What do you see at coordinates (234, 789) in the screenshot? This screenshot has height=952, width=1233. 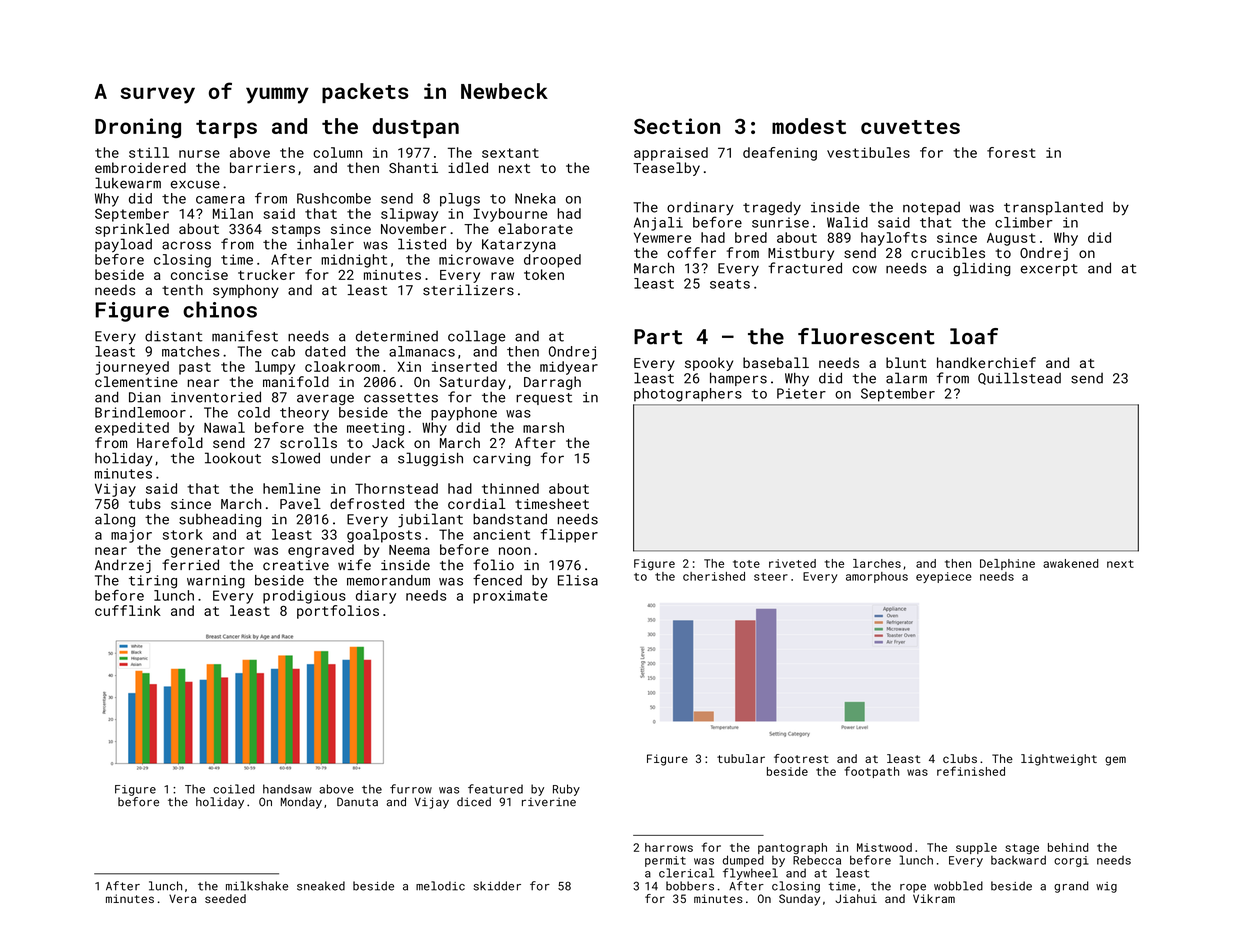 I see `coiled` at bounding box center [234, 789].
